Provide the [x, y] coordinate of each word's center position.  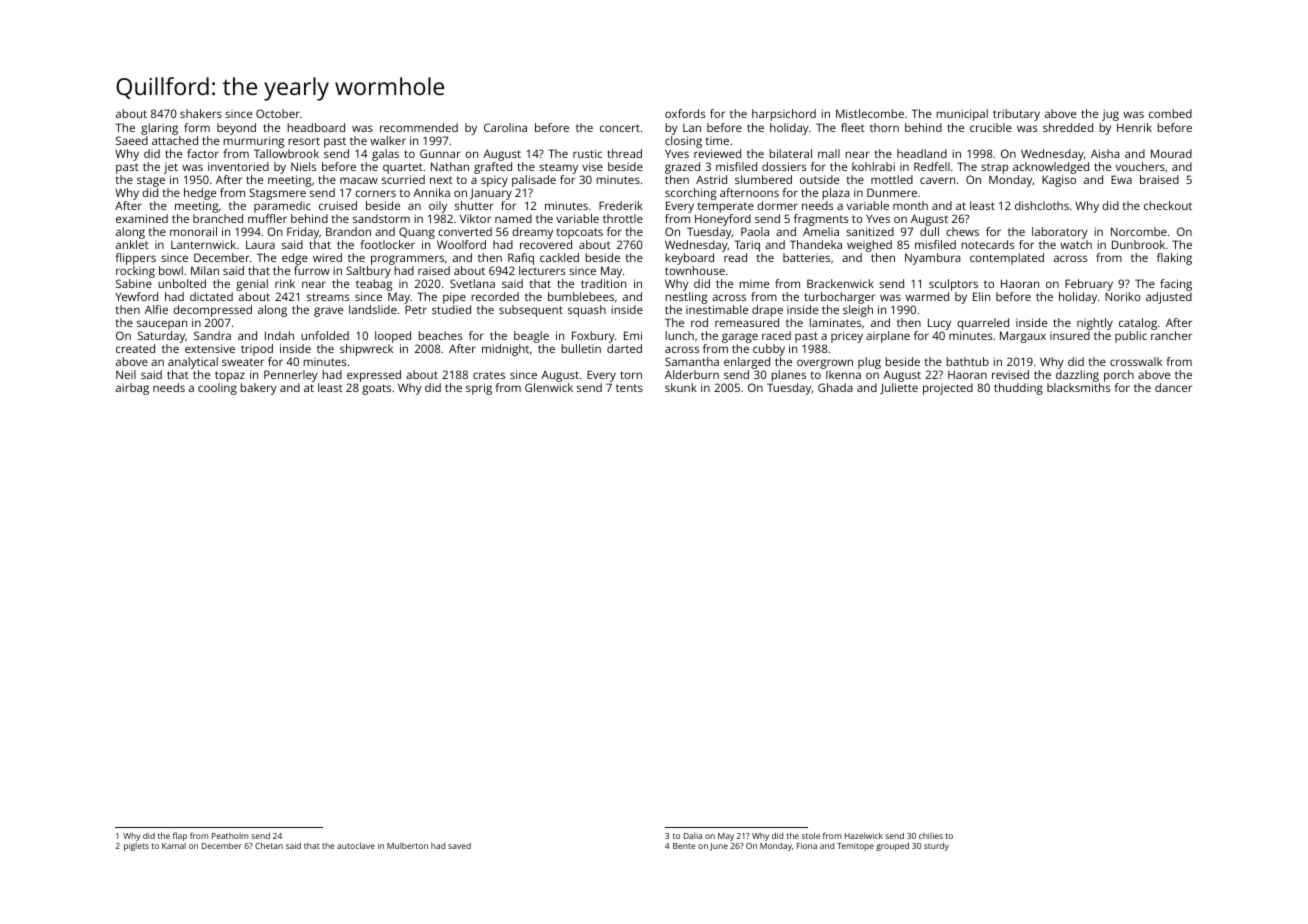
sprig [479, 389]
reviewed [717, 153]
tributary [1016, 115]
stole [811, 835]
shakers [201, 113]
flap [180, 836]
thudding [1018, 389]
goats [376, 389]
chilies [931, 836]
